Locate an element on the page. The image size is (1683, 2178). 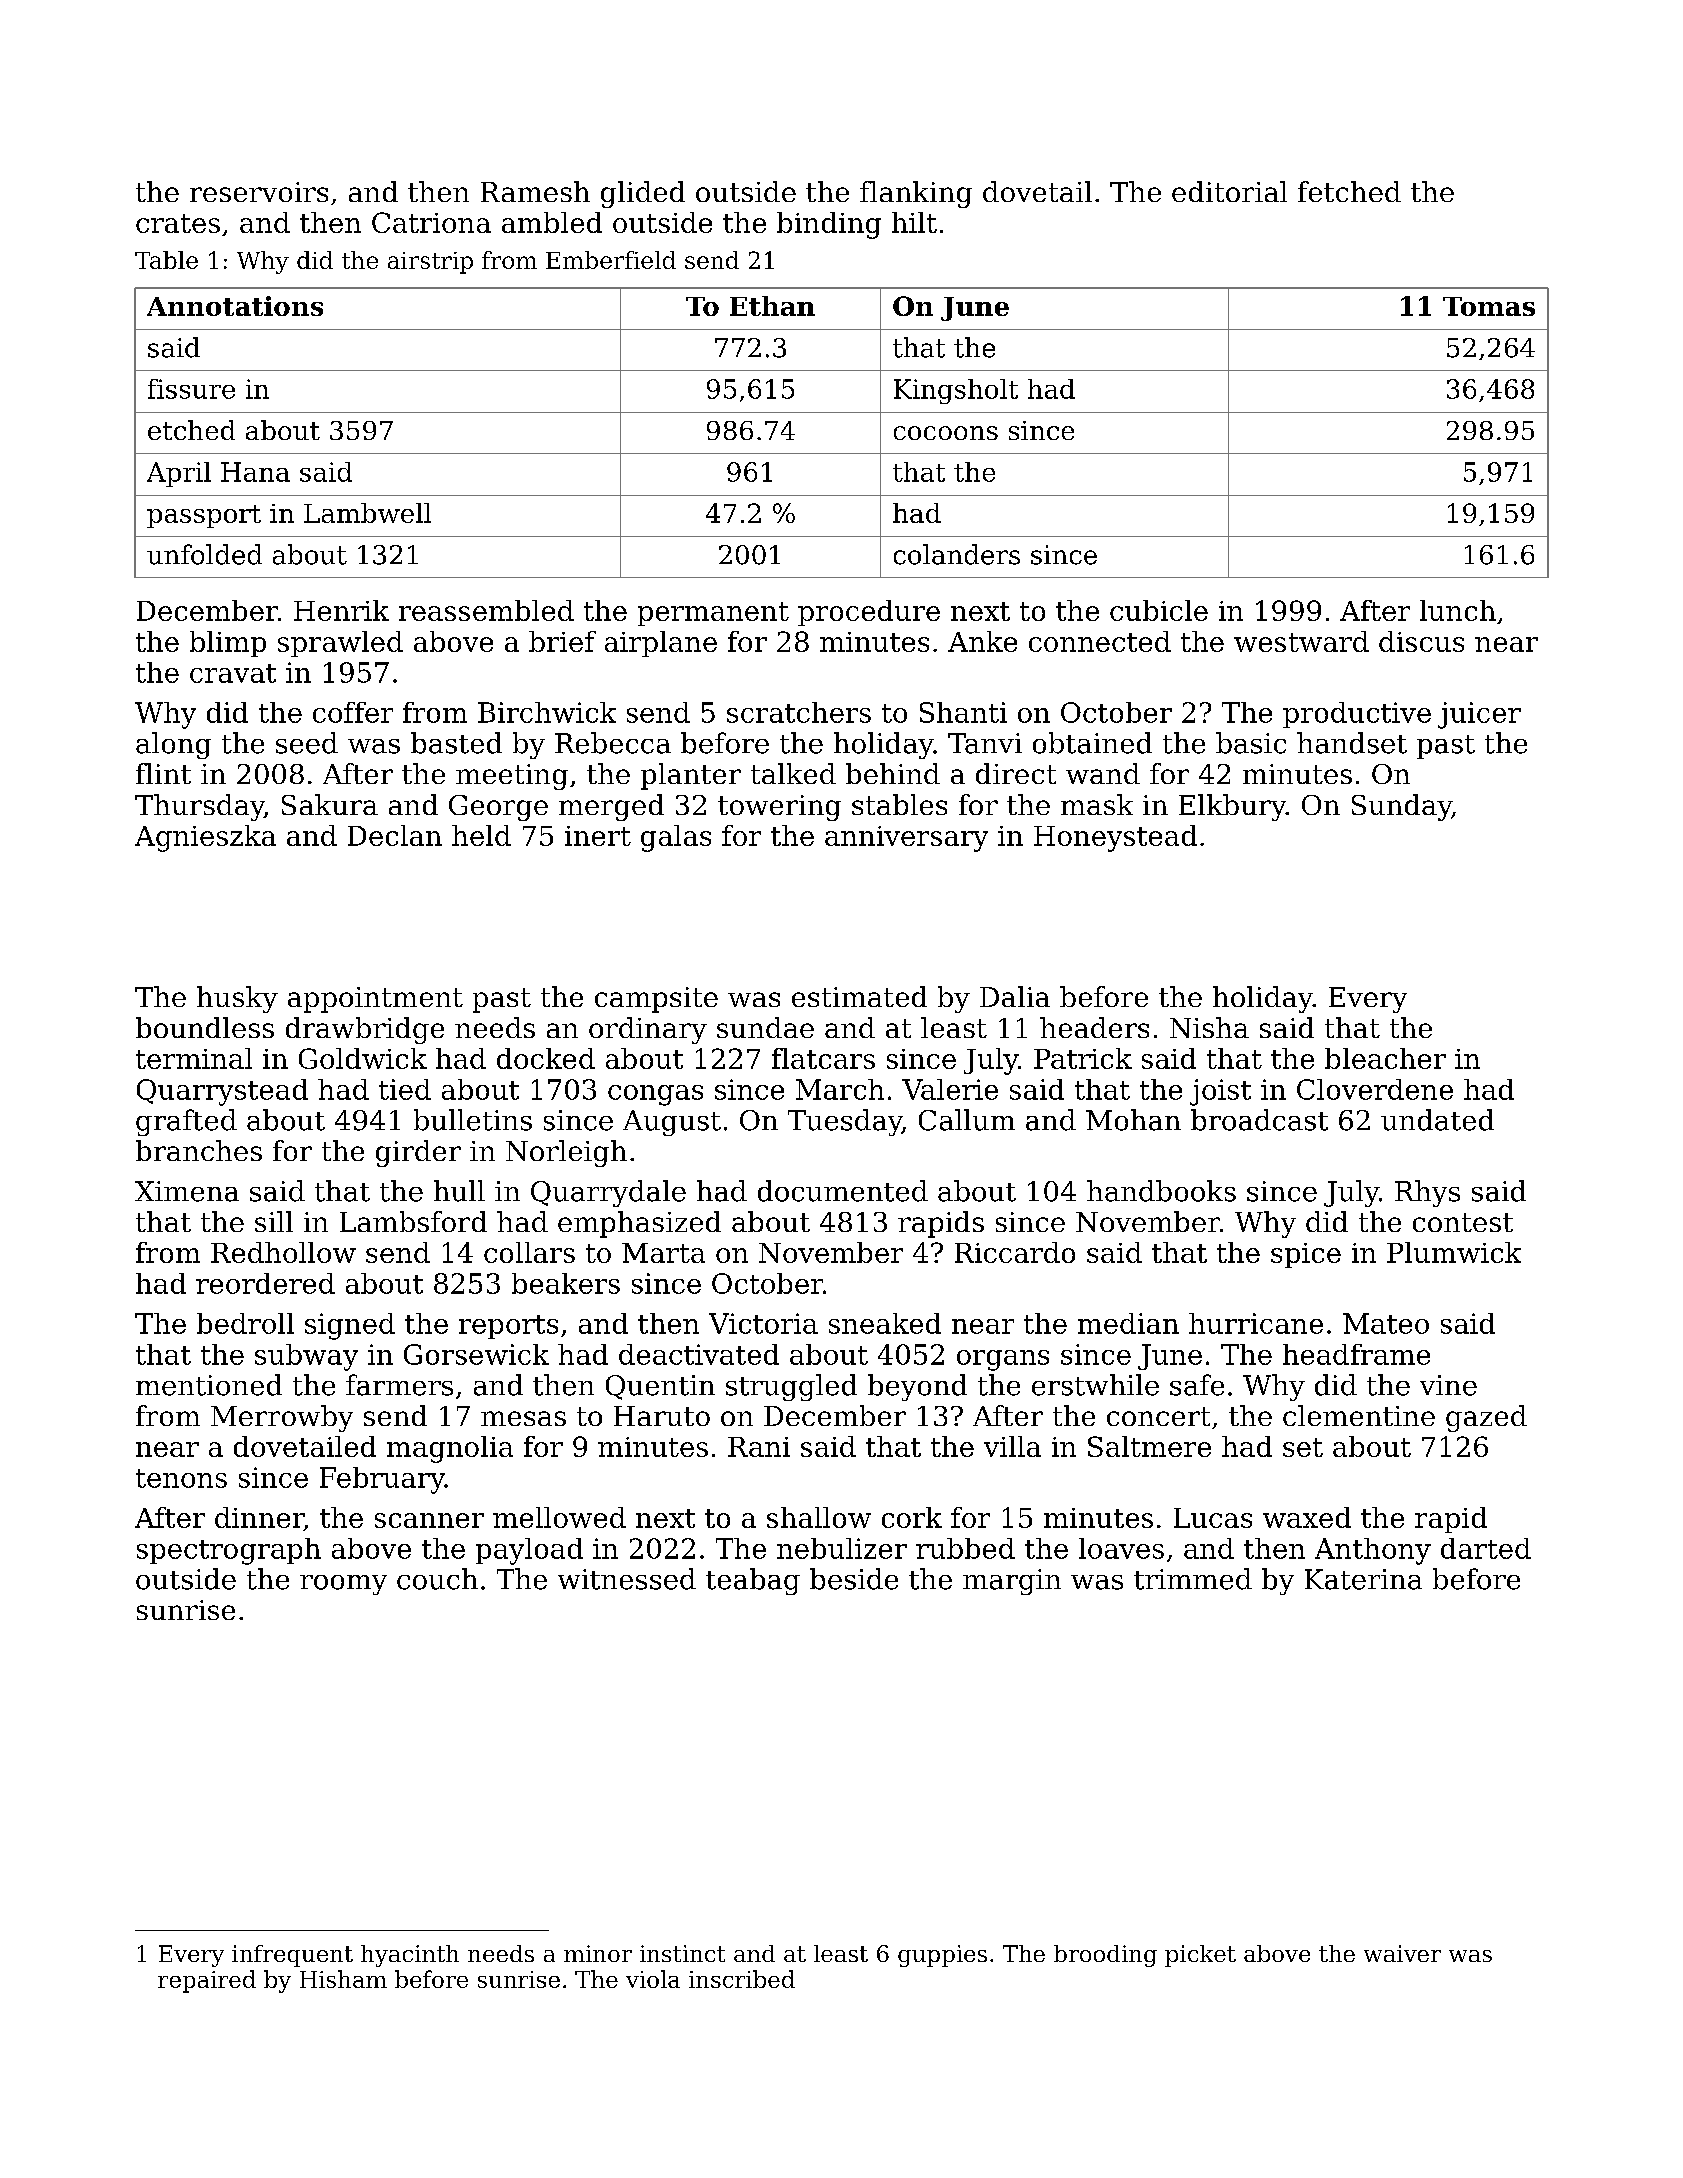
Hana is located at coordinates (255, 472).
